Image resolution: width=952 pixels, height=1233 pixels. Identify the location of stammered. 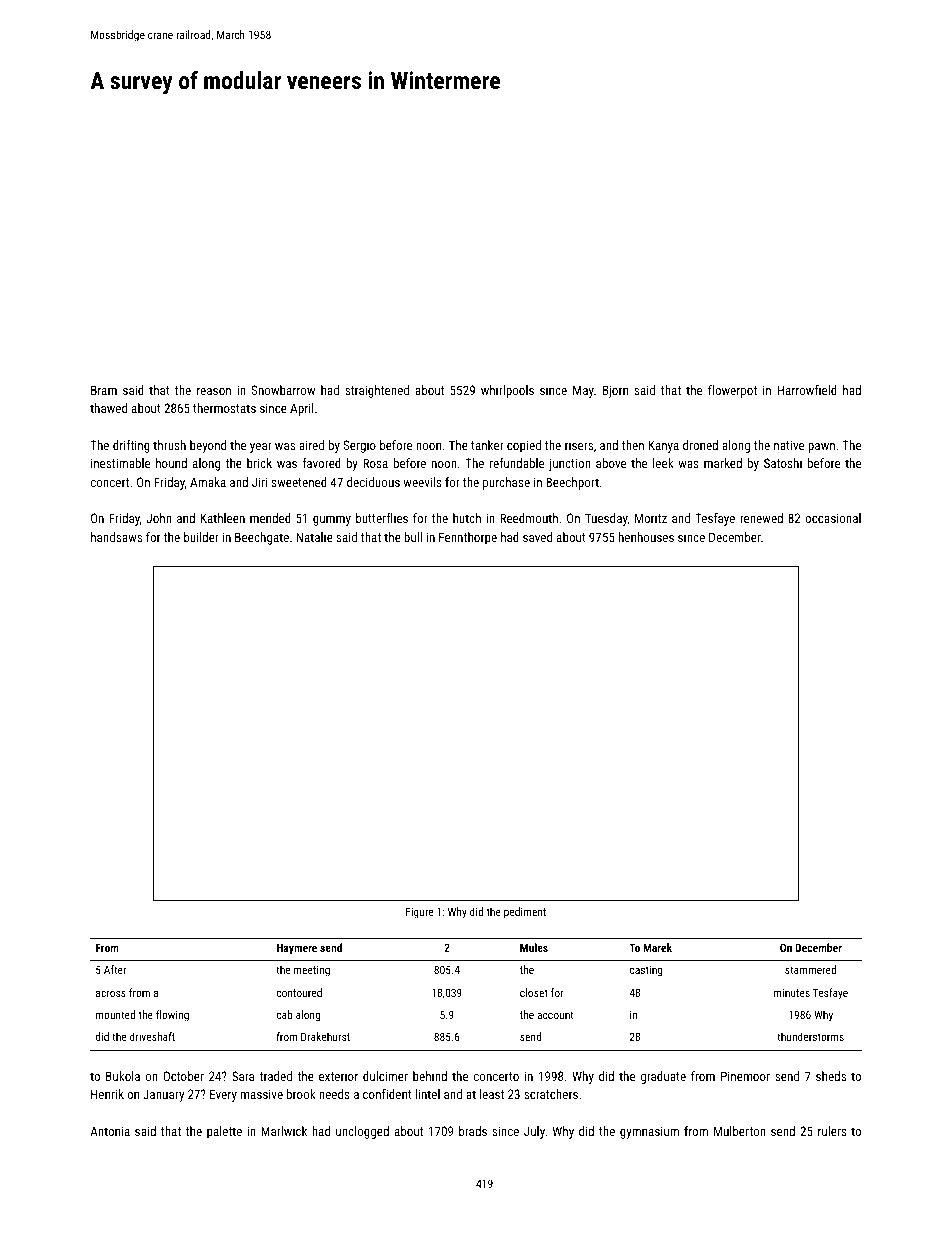
(810, 969).
